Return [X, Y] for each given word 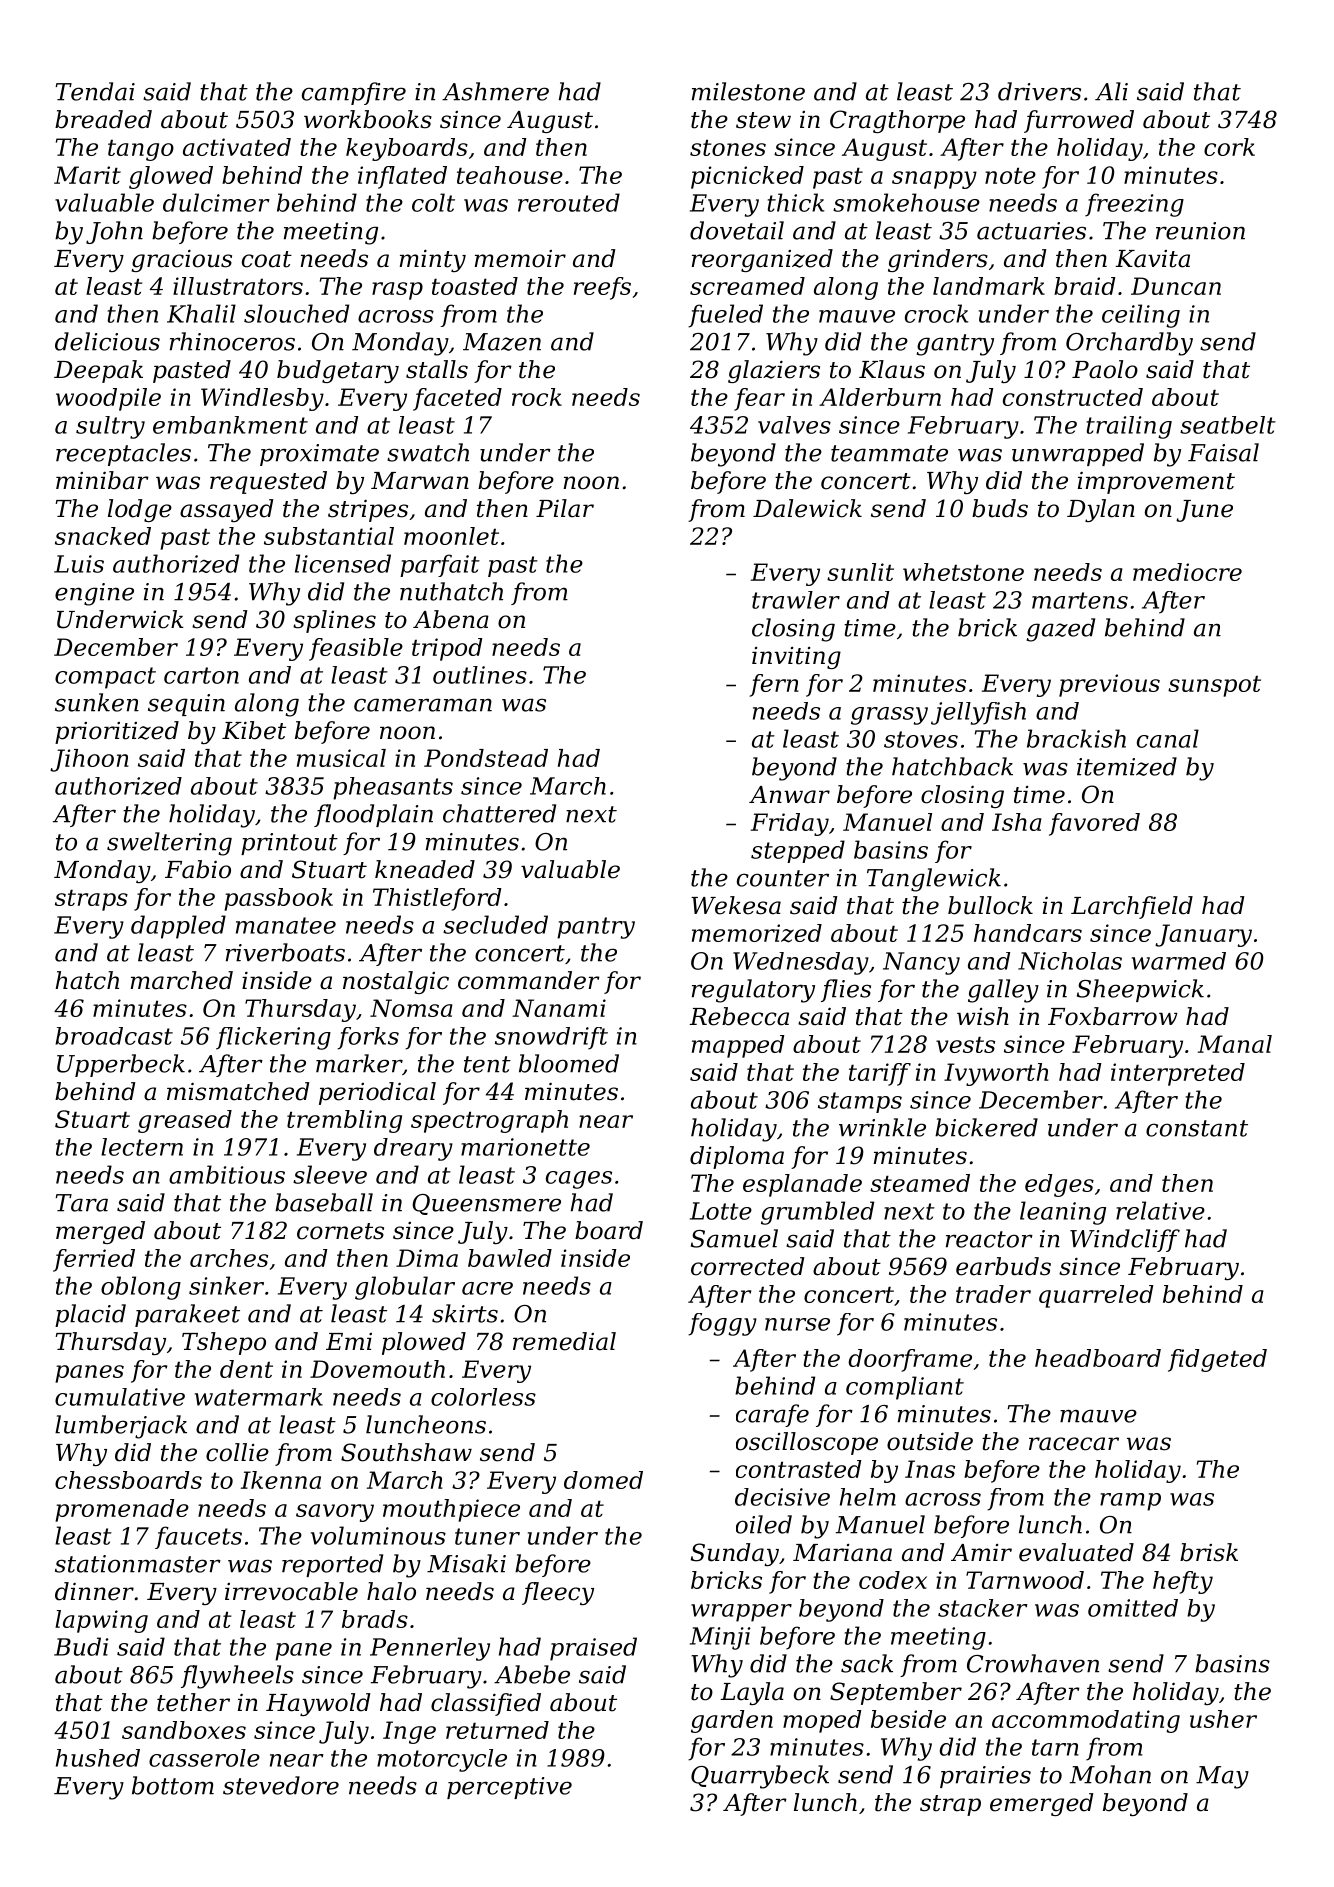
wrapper [741, 1613]
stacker [983, 1608]
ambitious [227, 1174]
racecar [1074, 1444]
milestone [748, 91]
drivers [1039, 91]
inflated [402, 177]
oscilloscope [807, 1443]
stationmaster [138, 1564]
